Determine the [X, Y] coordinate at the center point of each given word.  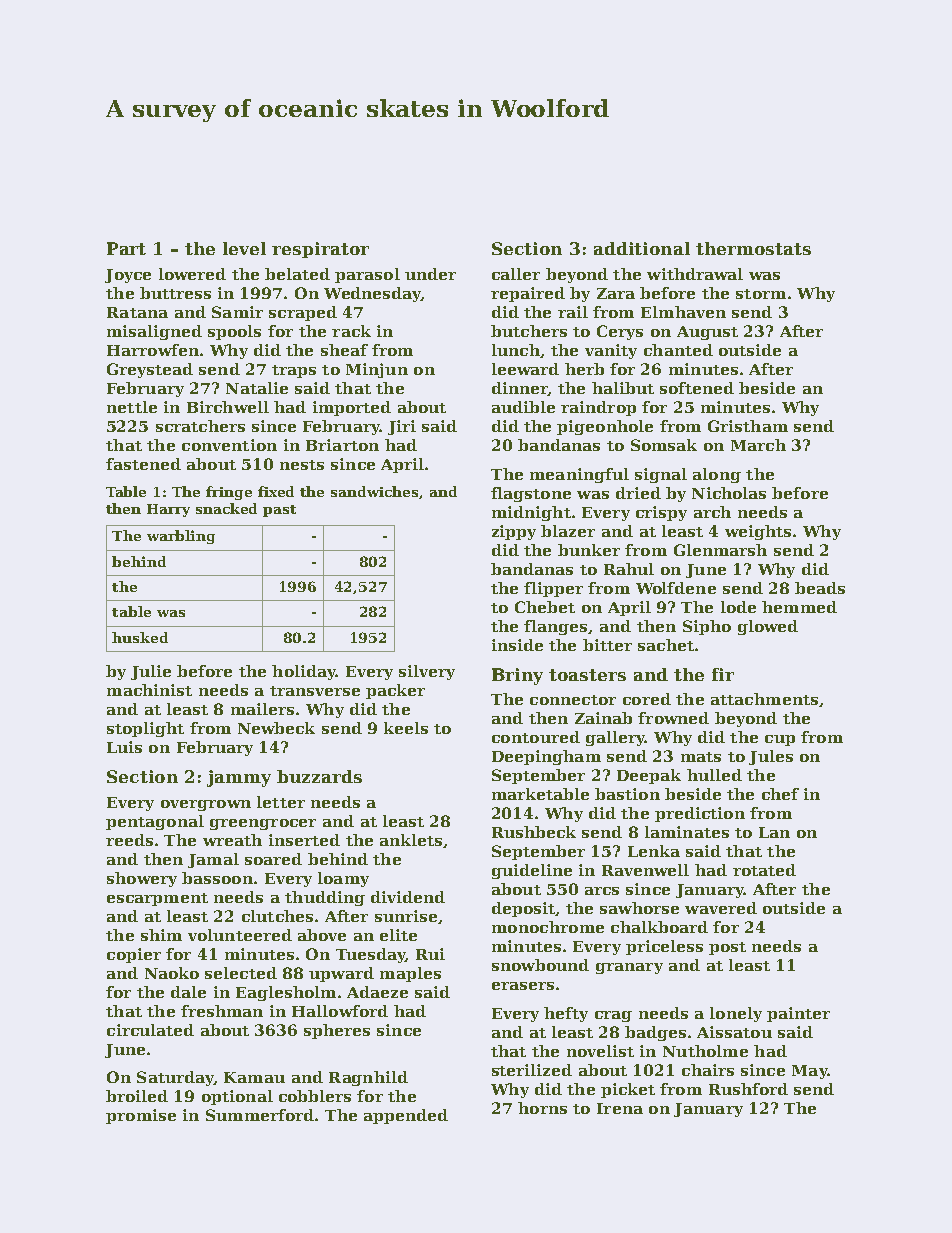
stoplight [145, 729]
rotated [764, 870]
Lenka [654, 851]
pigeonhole [605, 427]
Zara [616, 293]
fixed [276, 491]
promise [141, 1116]
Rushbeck [534, 832]
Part [126, 248]
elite [398, 935]
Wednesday [372, 294]
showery [142, 879]
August [707, 333]
